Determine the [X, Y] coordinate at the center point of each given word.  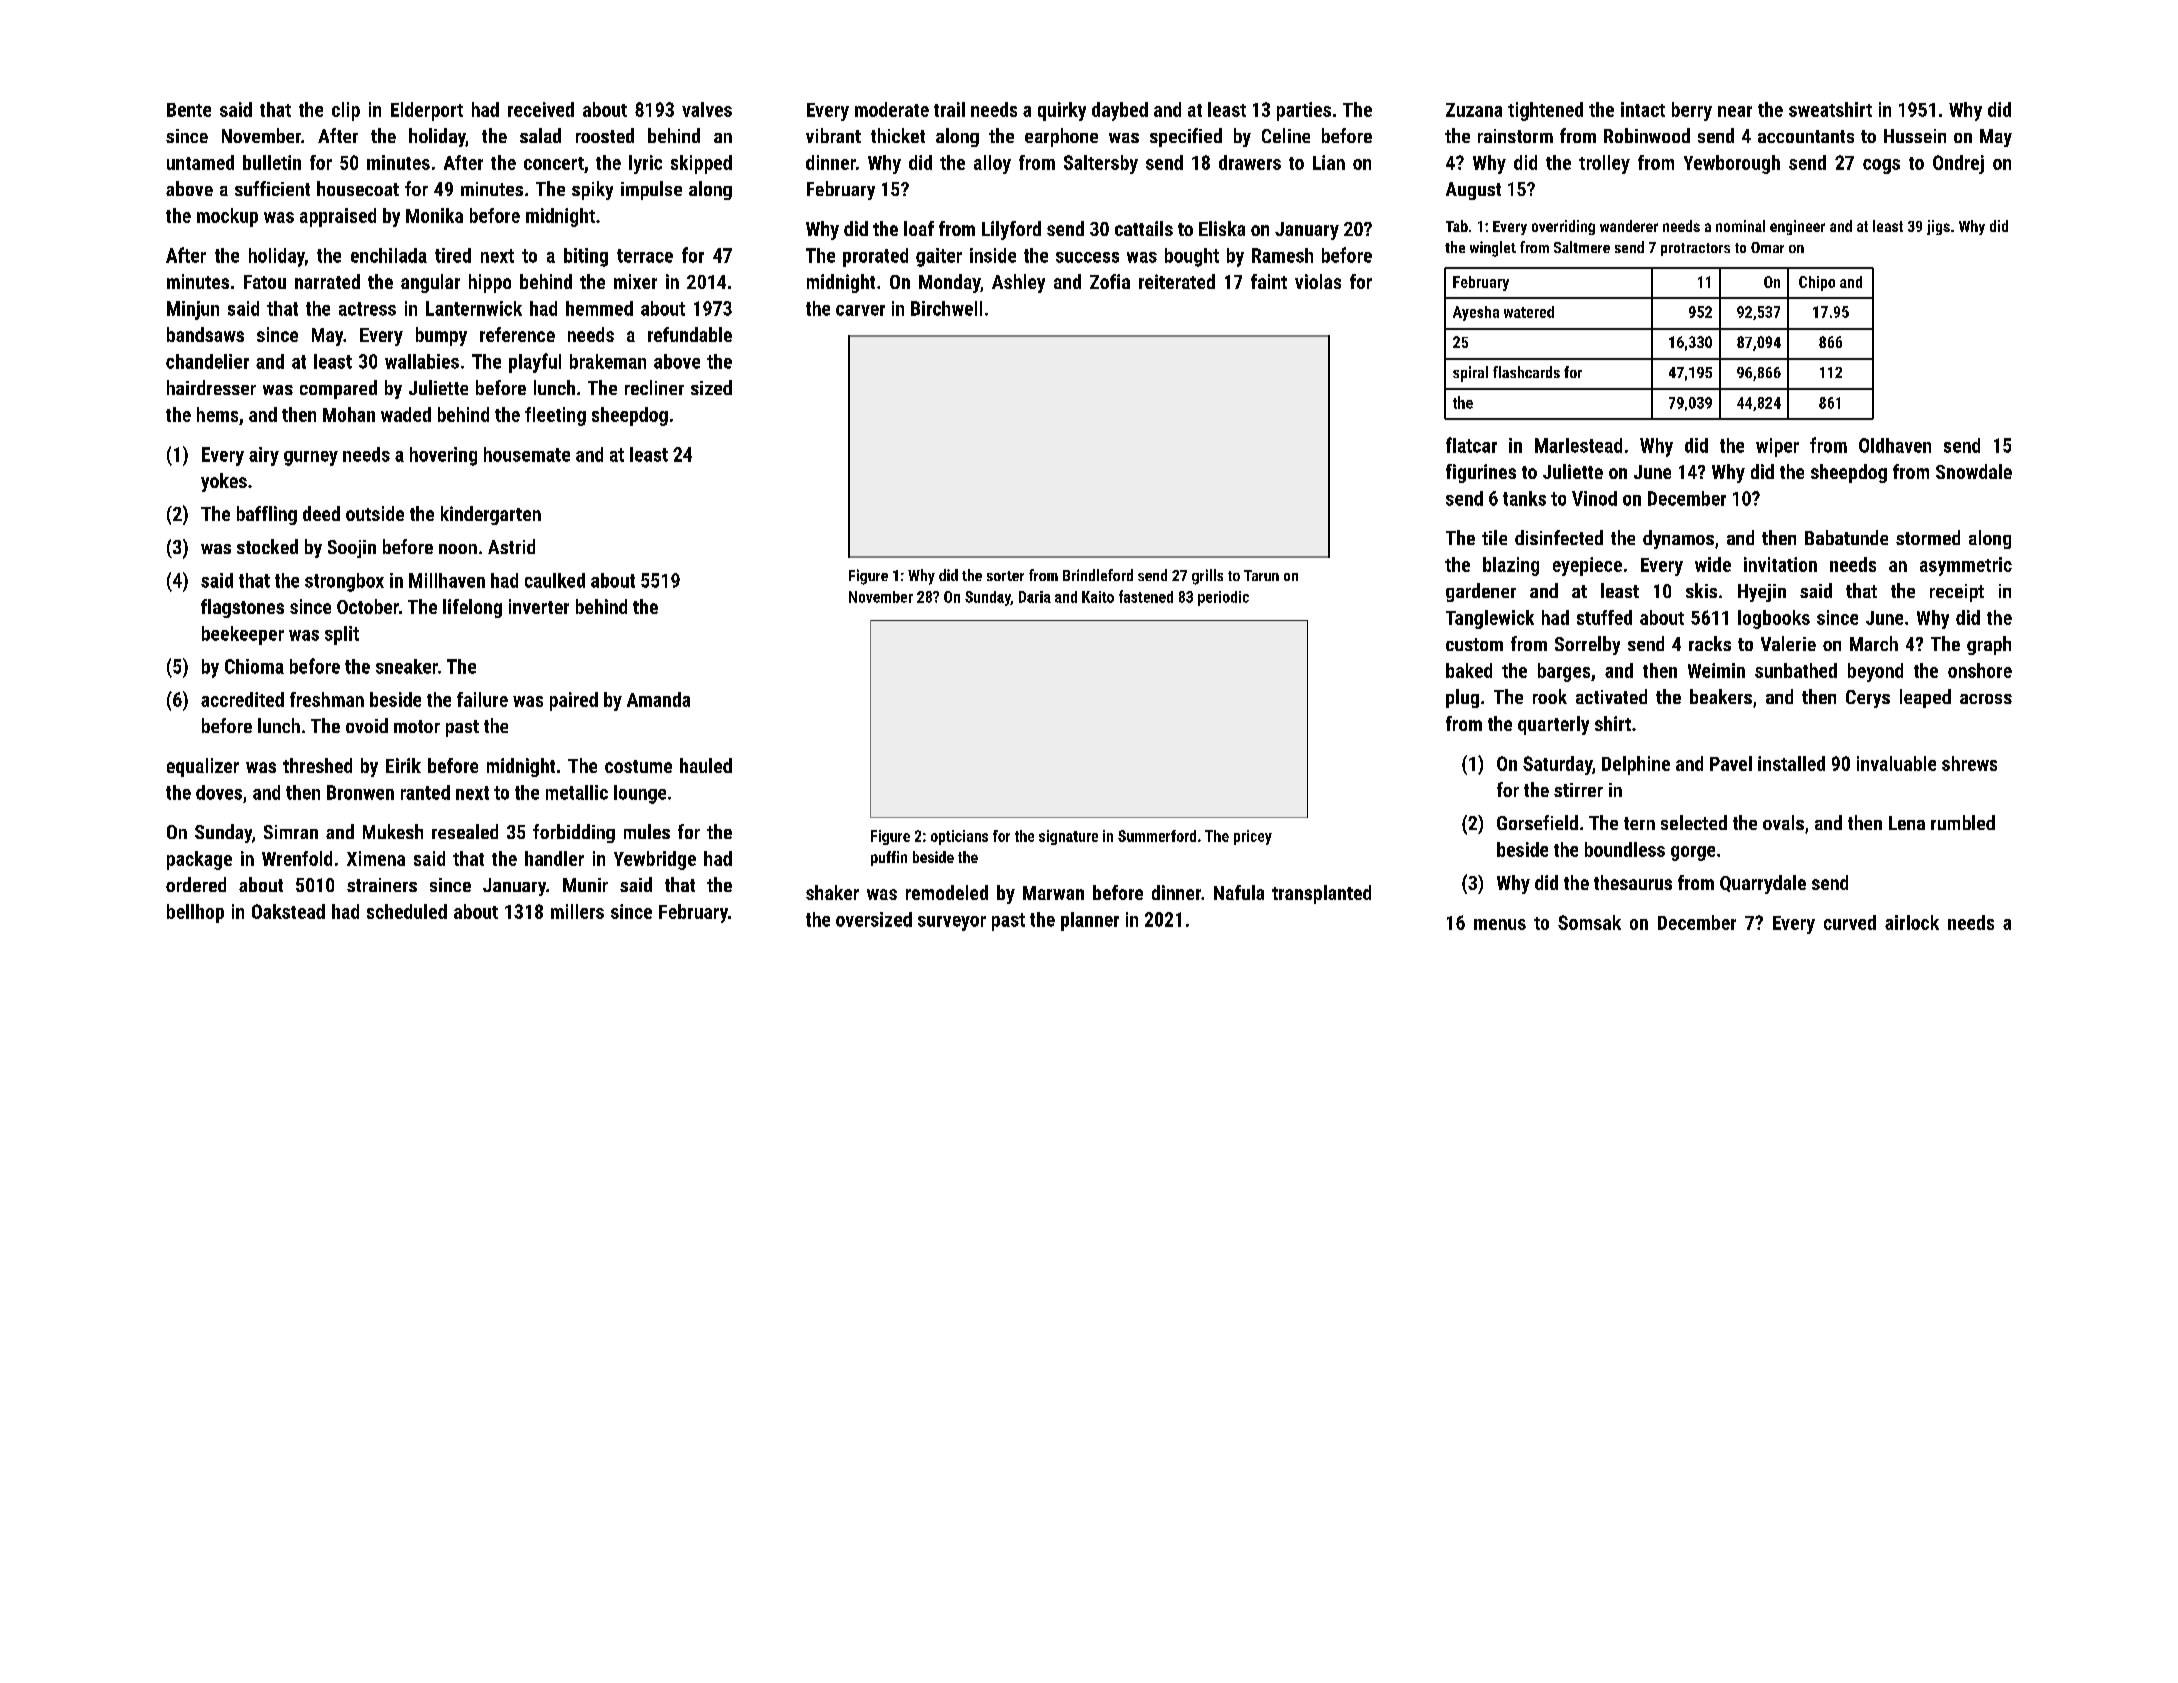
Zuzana [1474, 110]
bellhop [195, 913]
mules [647, 831]
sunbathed [1796, 670]
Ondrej [1958, 164]
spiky [592, 190]
